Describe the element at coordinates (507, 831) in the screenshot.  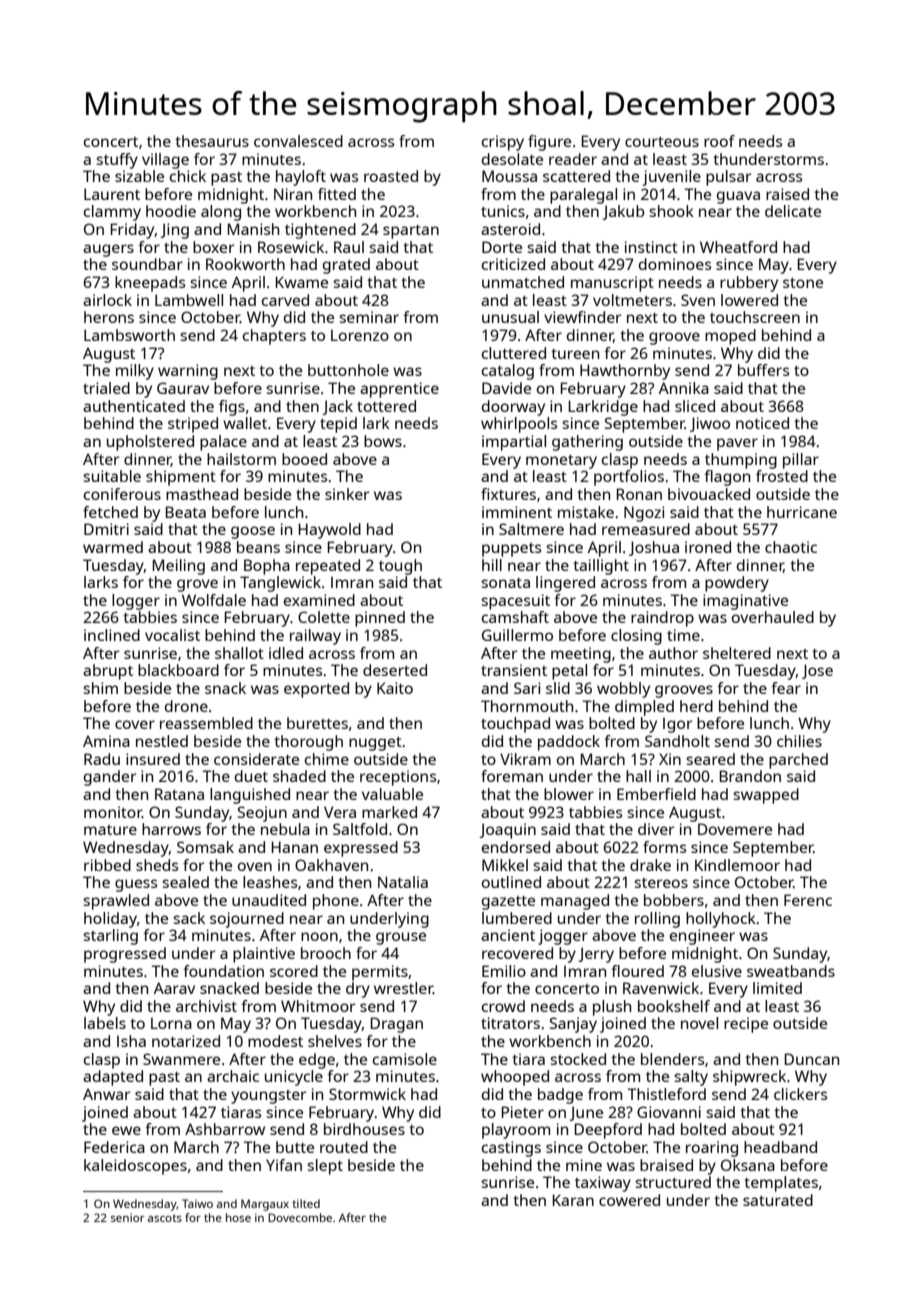
I see `Joaquin` at that location.
